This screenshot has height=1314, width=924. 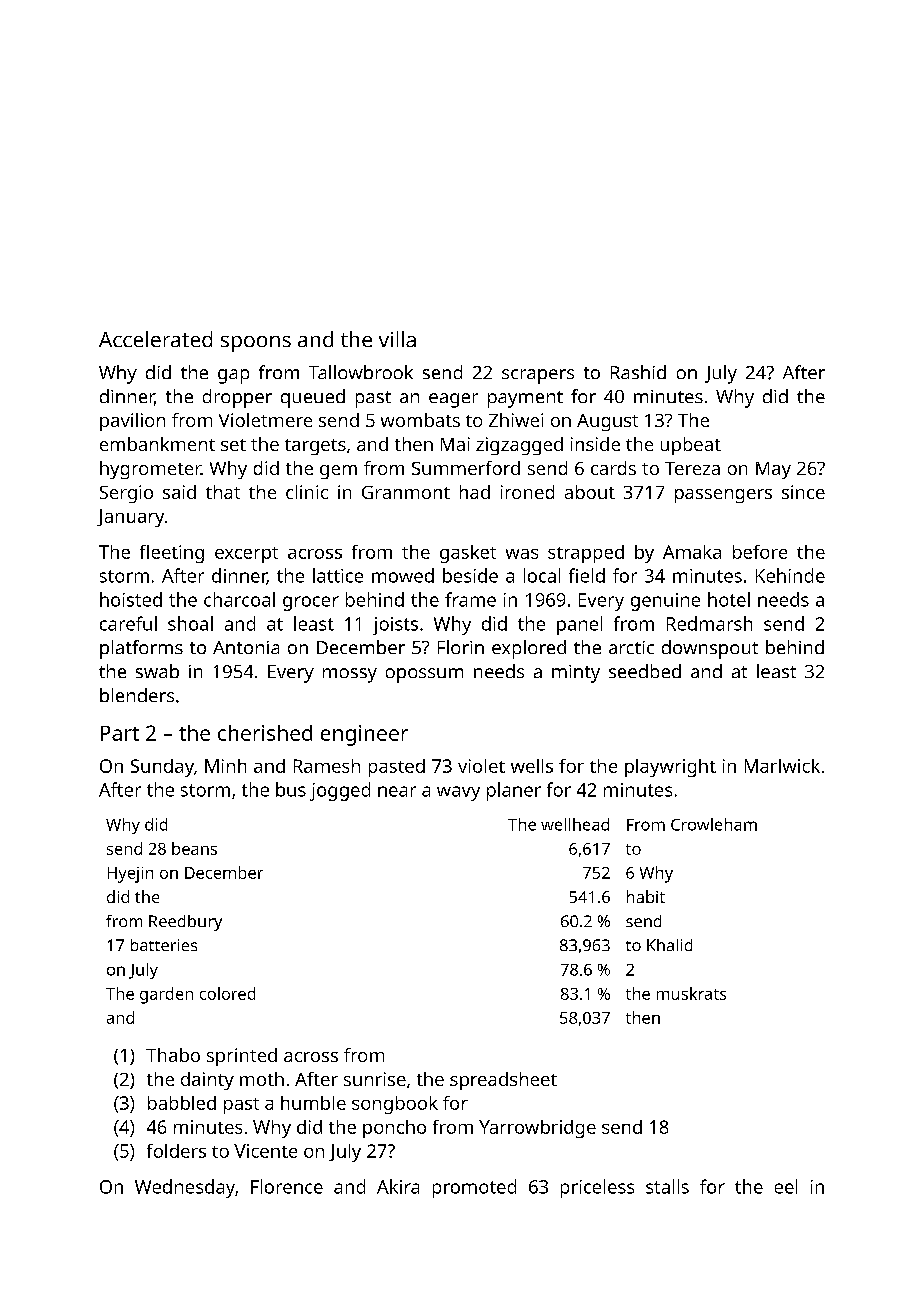 What do you see at coordinates (242, 1057) in the screenshot?
I see `sprinted` at bounding box center [242, 1057].
